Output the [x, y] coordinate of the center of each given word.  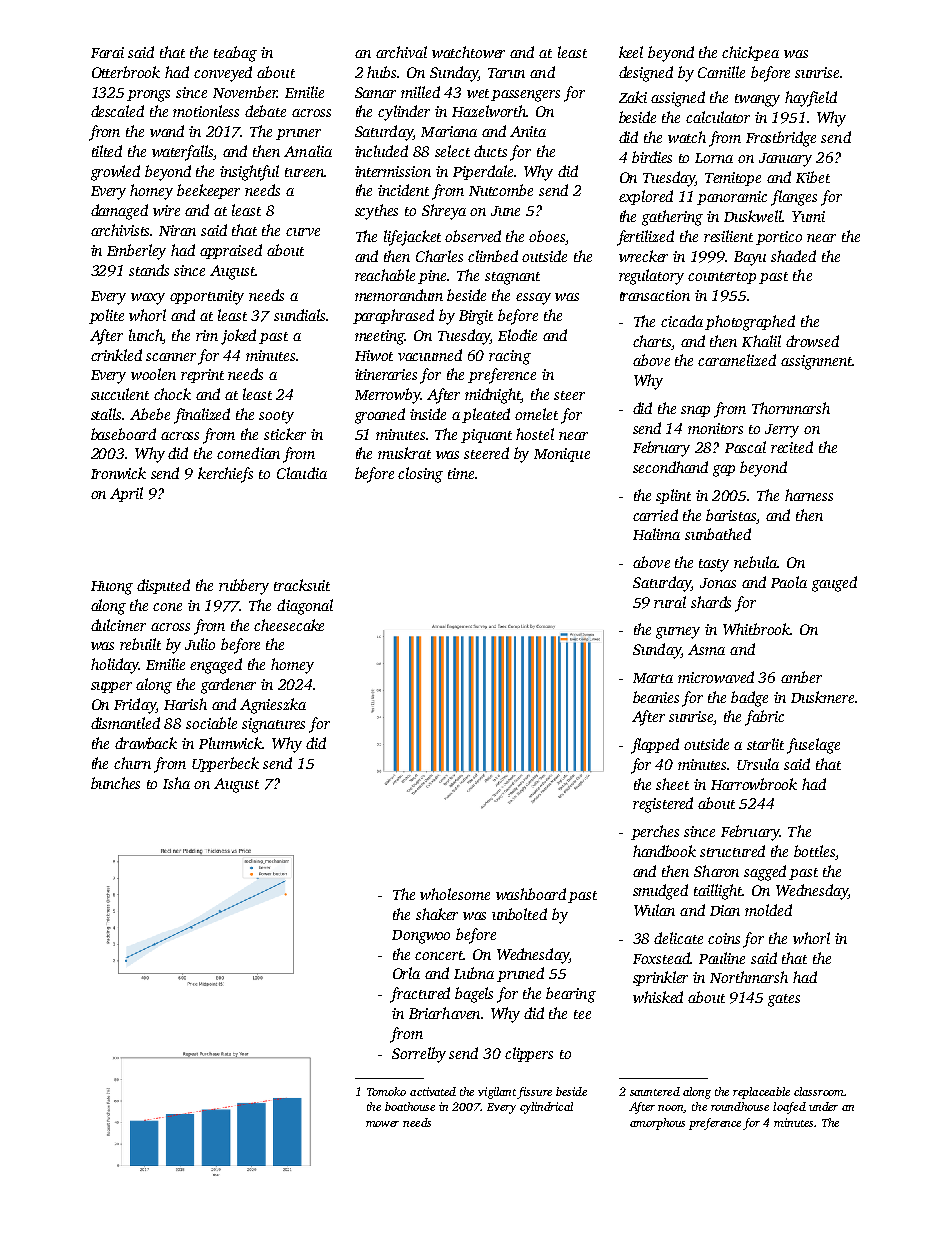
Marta [653, 678]
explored [646, 197]
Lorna [714, 158]
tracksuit [302, 585]
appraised [231, 251]
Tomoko [386, 1091]
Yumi [808, 216]
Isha [176, 783]
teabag [235, 54]
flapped [655, 746]
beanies [656, 697]
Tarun [506, 73]
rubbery [244, 587]
